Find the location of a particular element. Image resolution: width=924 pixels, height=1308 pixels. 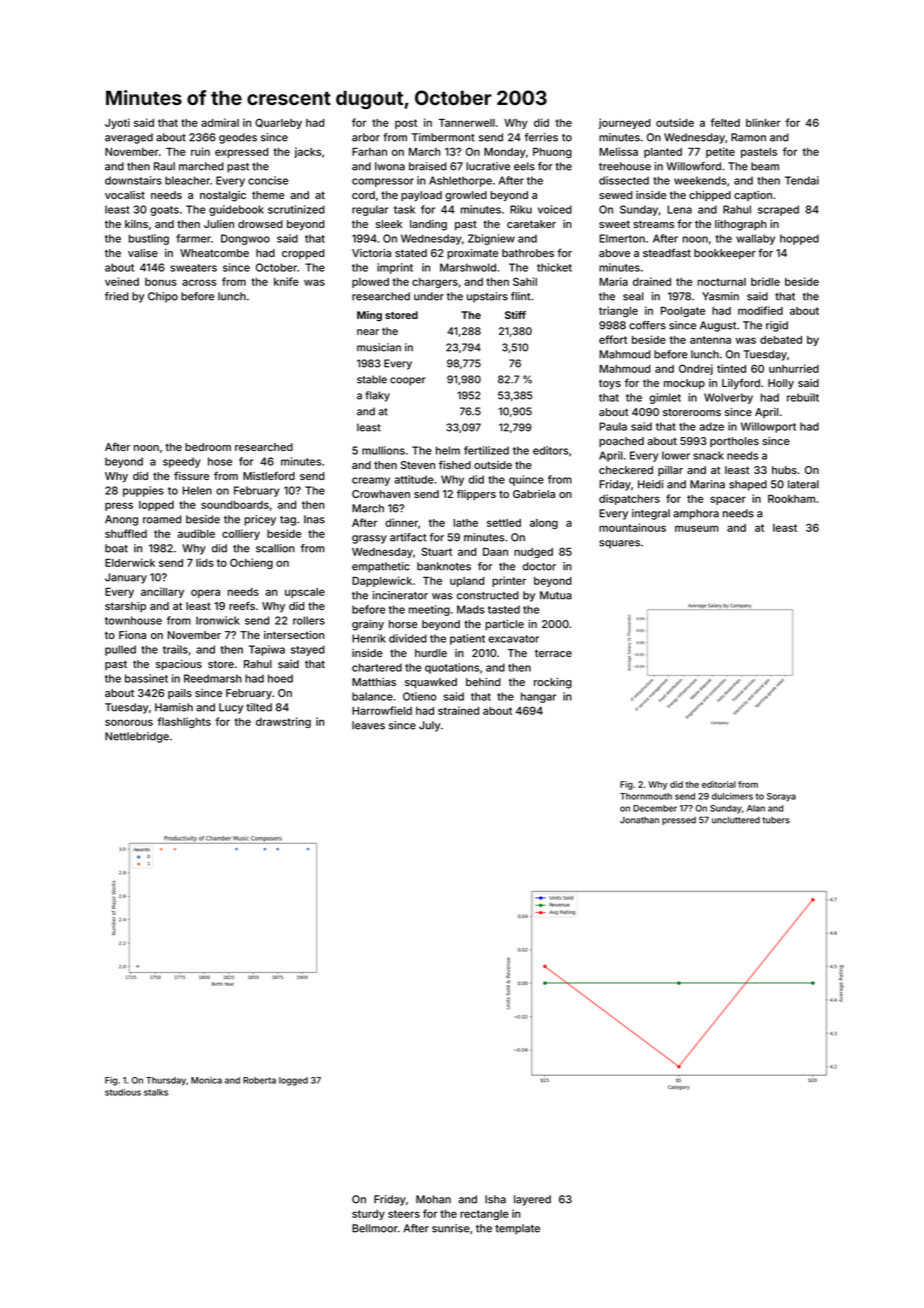

Quarleby is located at coordinates (278, 123).
